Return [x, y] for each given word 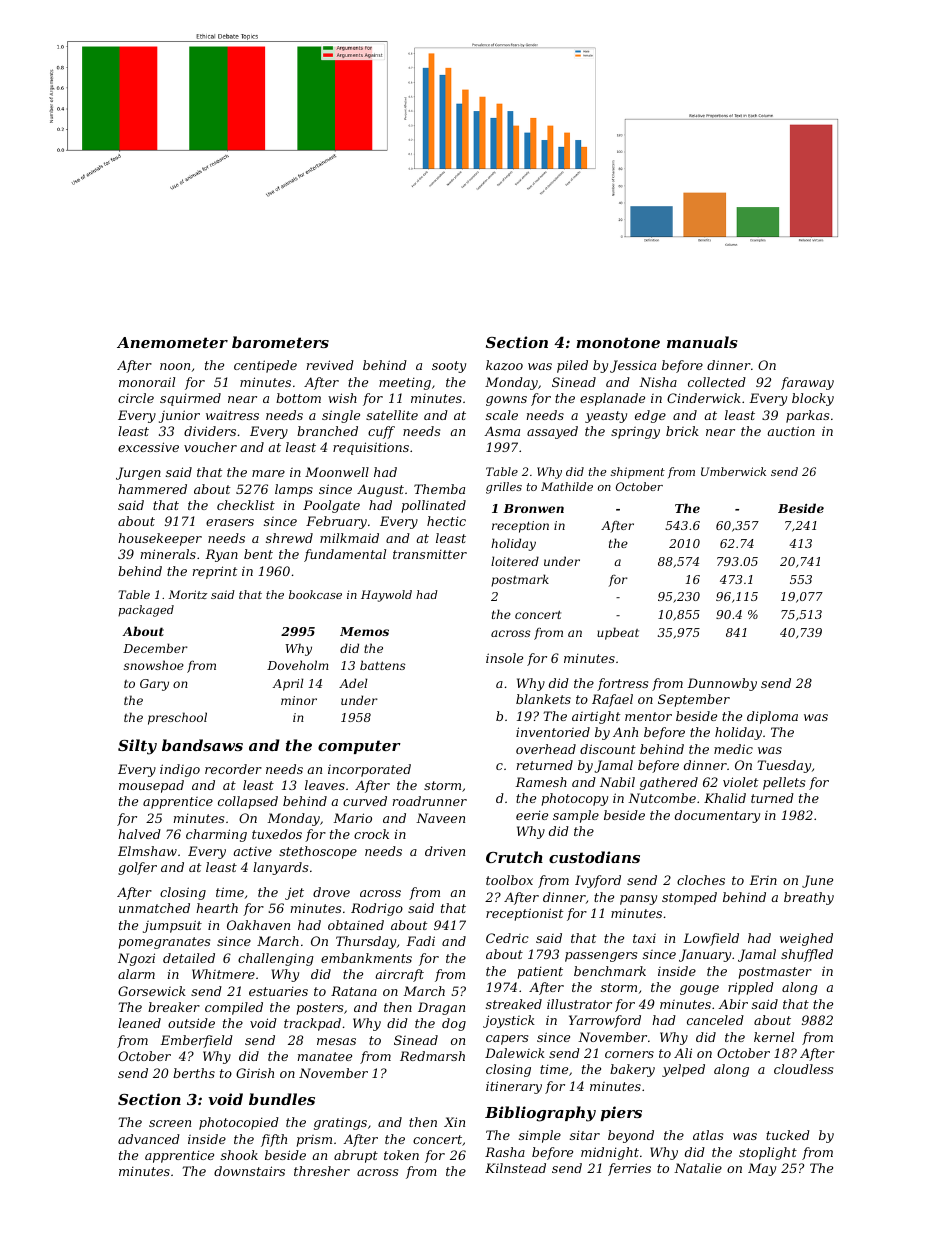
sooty [449, 367]
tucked [788, 1135]
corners [629, 1054]
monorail [147, 382]
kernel [774, 1037]
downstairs [249, 1171]
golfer [137, 868]
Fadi [420, 941]
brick [682, 431]
